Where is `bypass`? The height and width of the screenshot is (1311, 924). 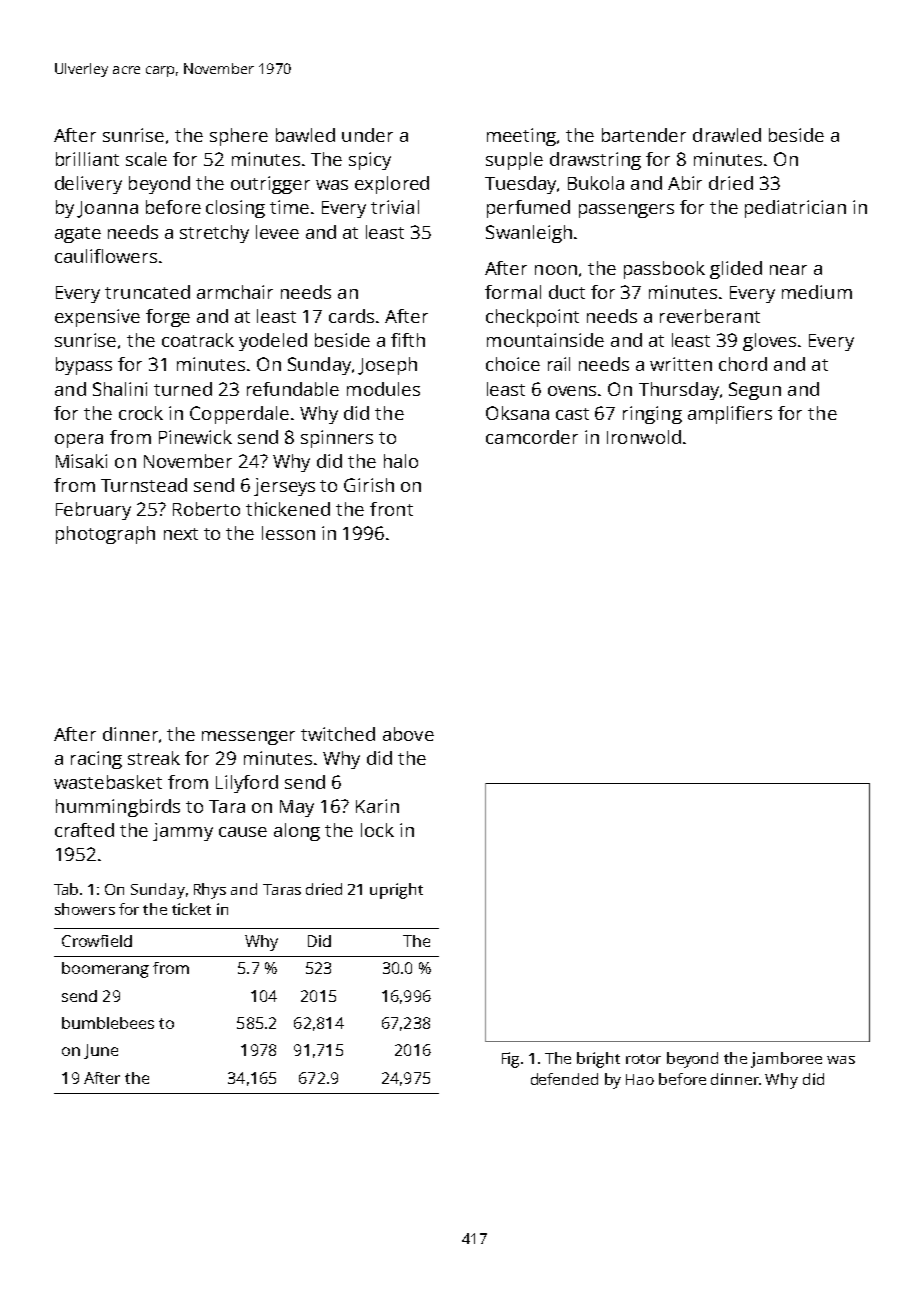 bypass is located at coordinates (84, 366).
